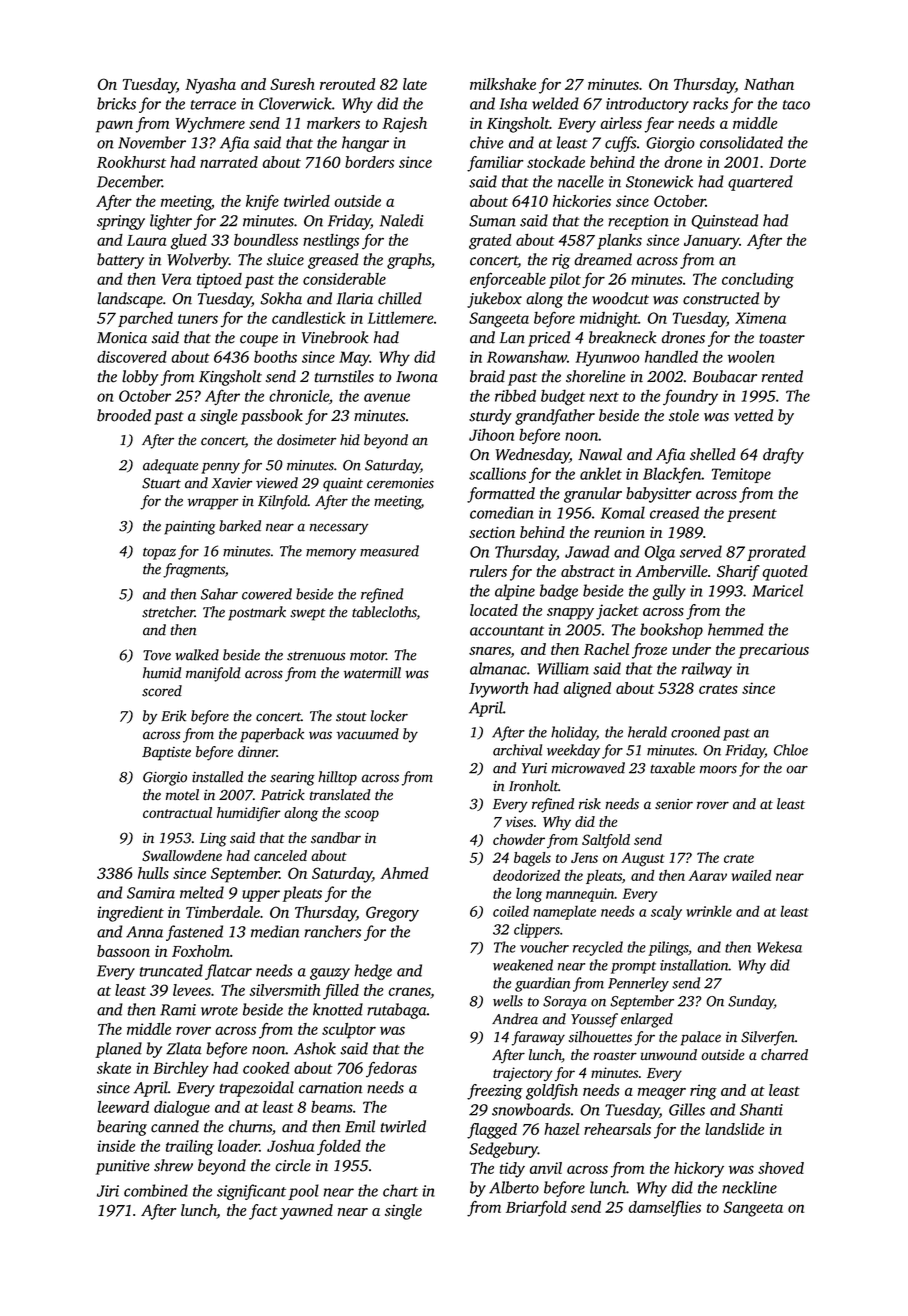 This screenshot has height=1316, width=908. What do you see at coordinates (290, 1145) in the screenshot?
I see `Joshua` at bounding box center [290, 1145].
